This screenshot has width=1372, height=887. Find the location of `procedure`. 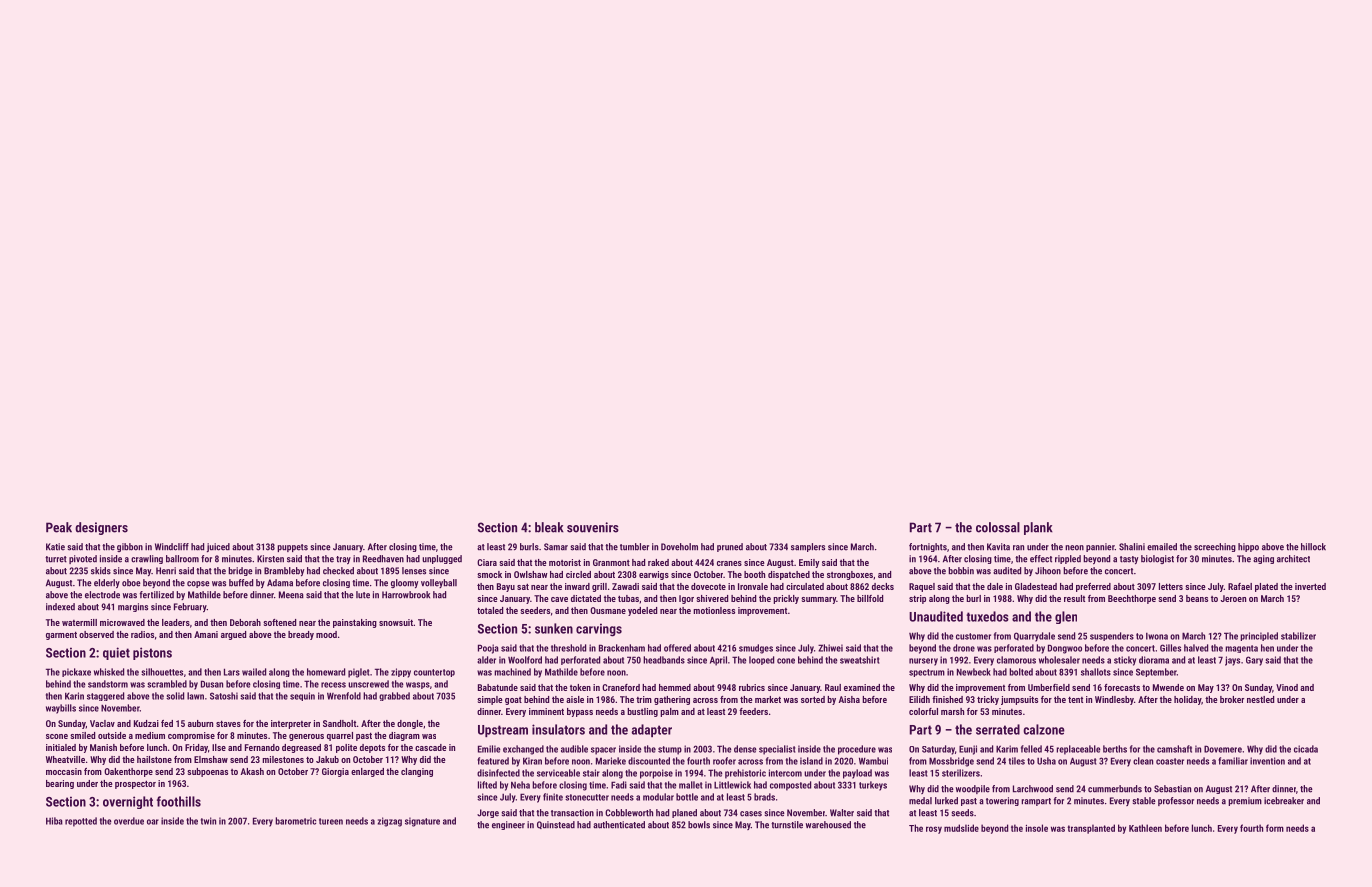

procedure is located at coordinates (857, 750).
